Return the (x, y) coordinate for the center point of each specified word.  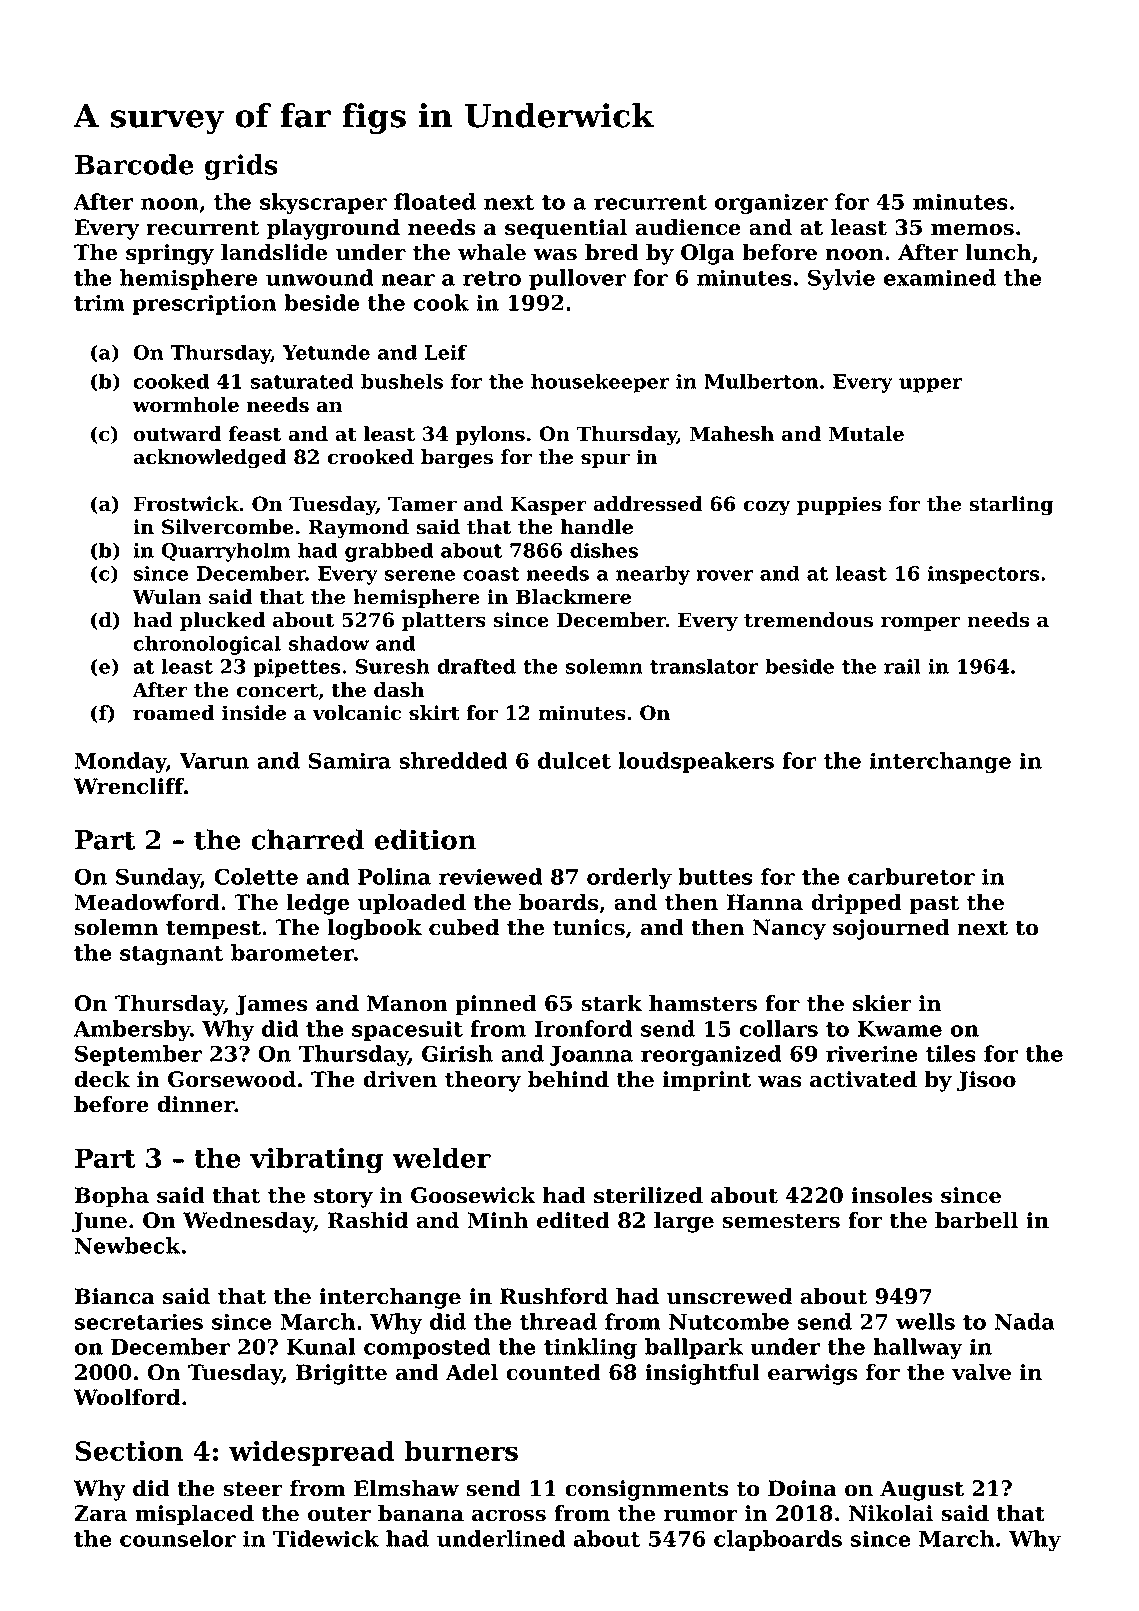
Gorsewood (232, 1079)
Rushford (554, 1296)
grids (241, 167)
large (684, 1222)
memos (972, 230)
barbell (976, 1220)
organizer (771, 203)
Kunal (321, 1346)
